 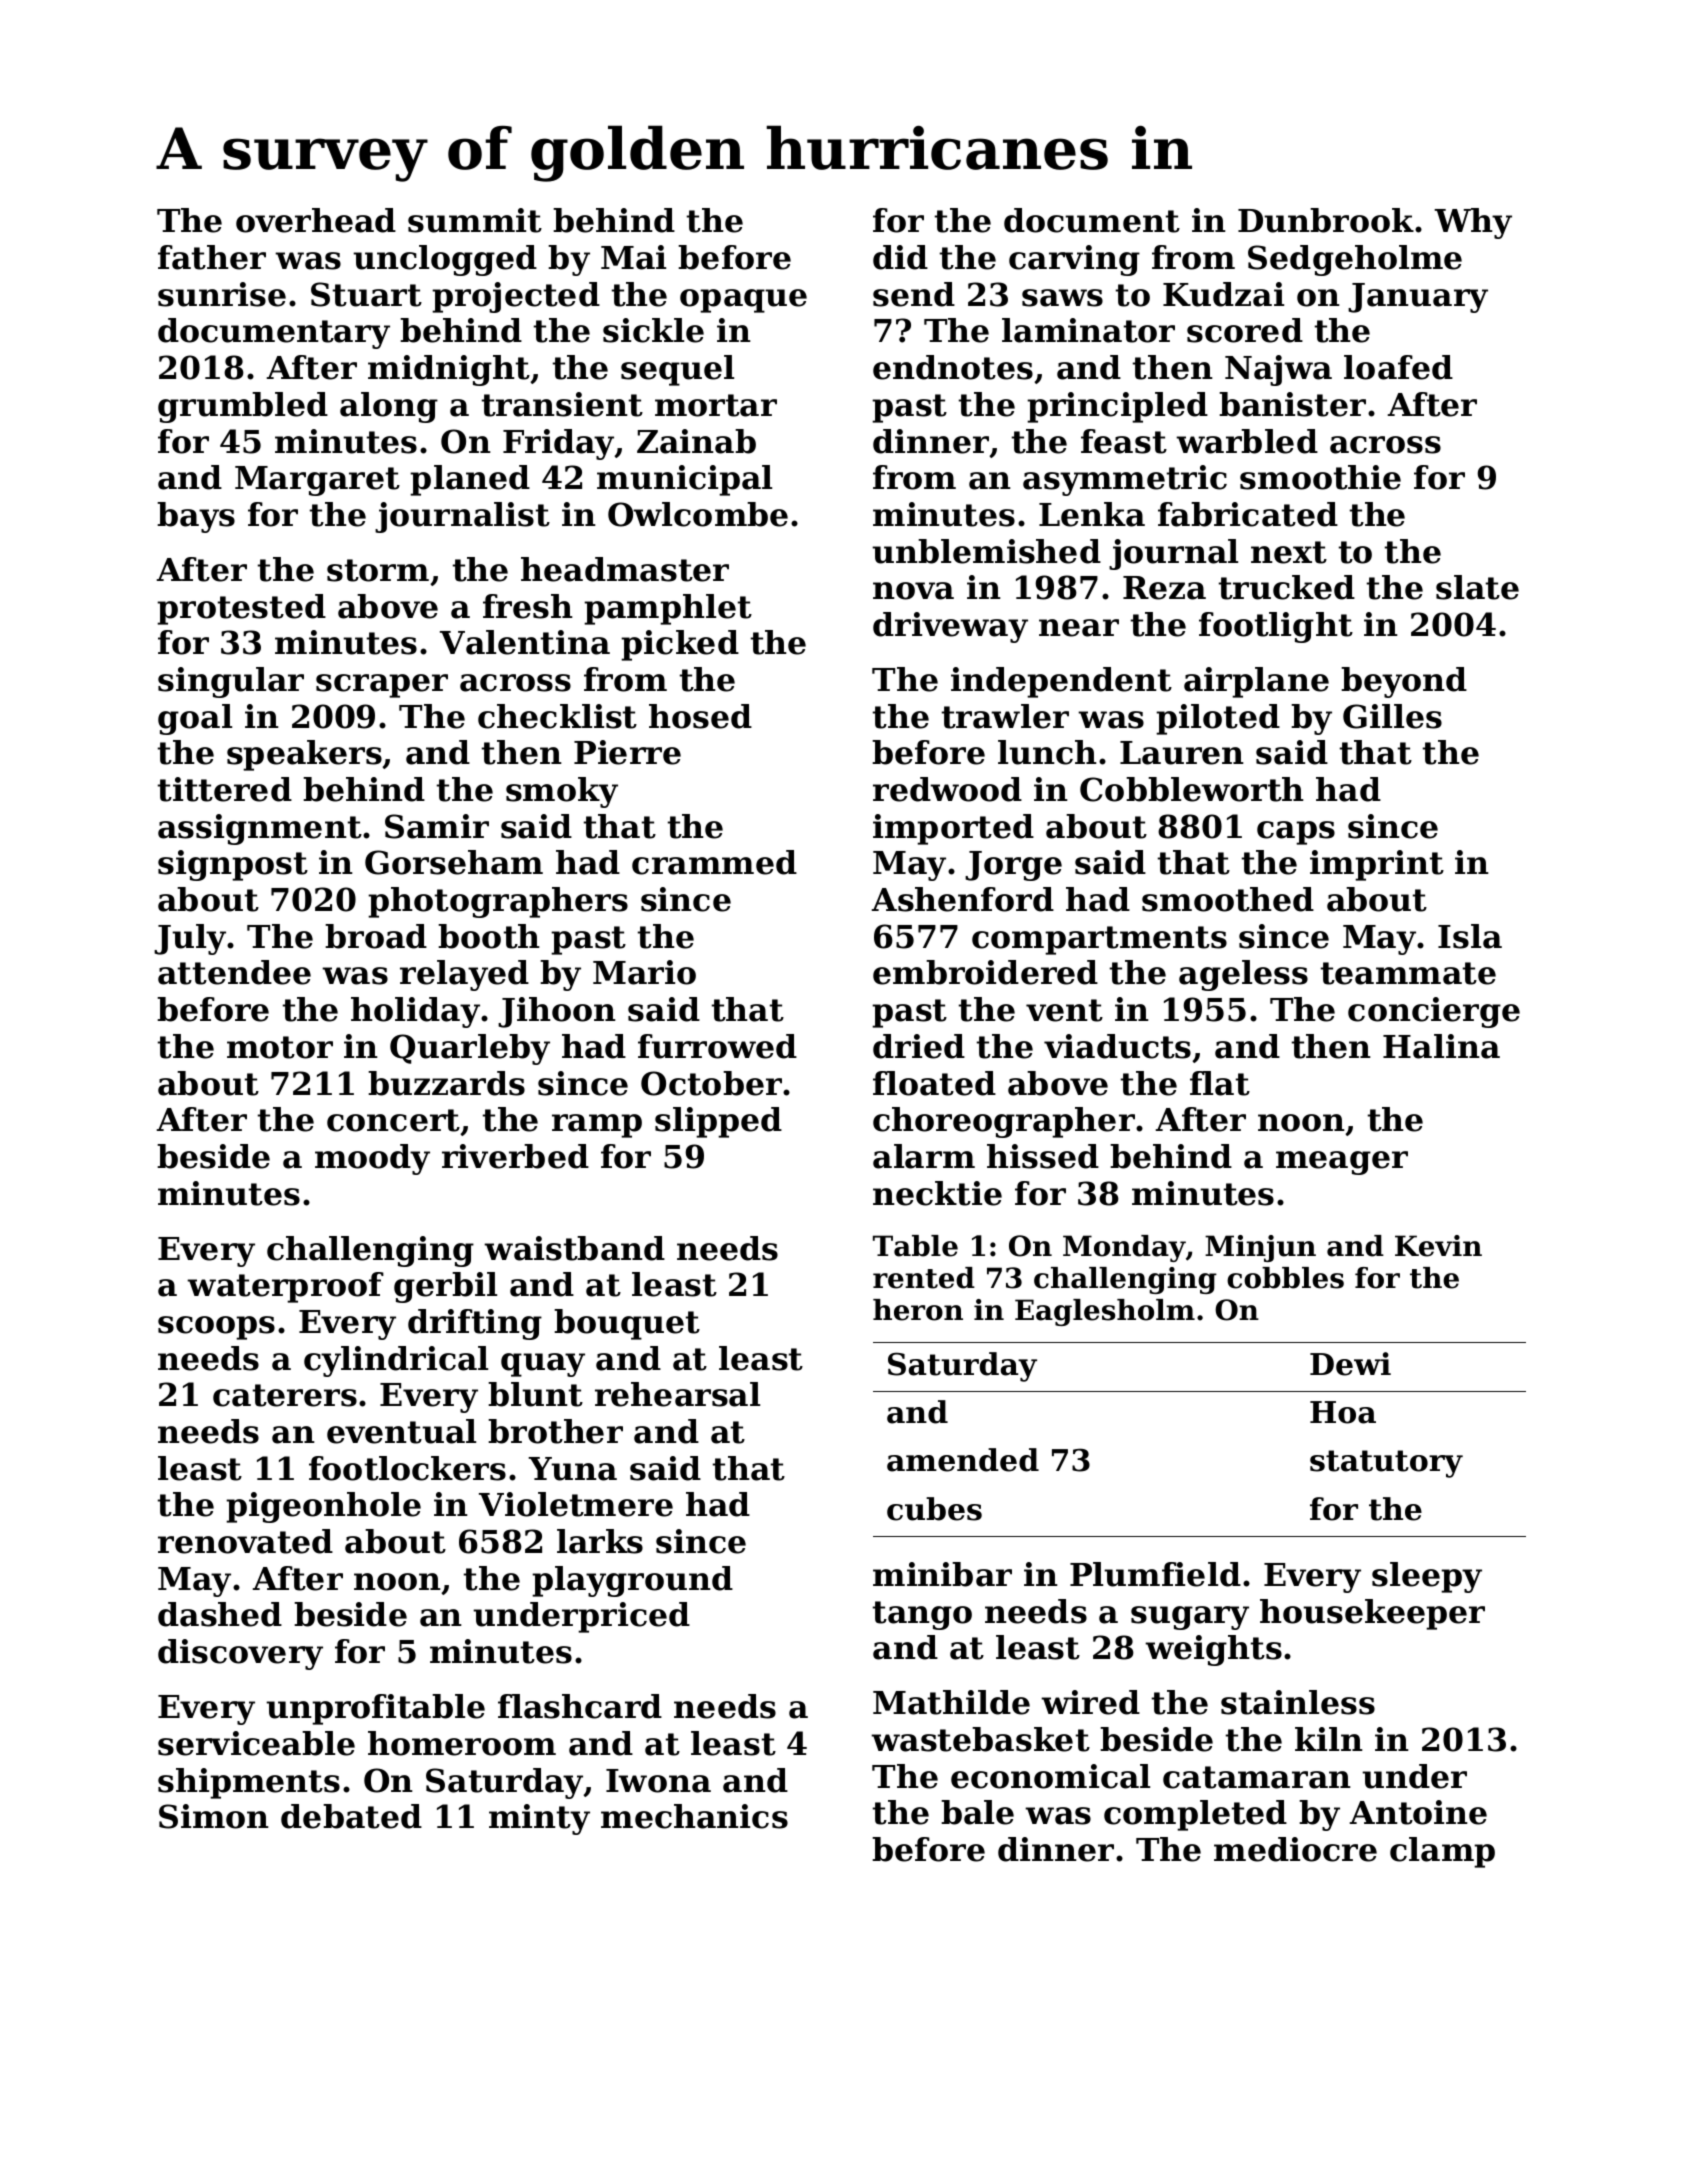 I want to click on heron, so click(x=918, y=1310).
